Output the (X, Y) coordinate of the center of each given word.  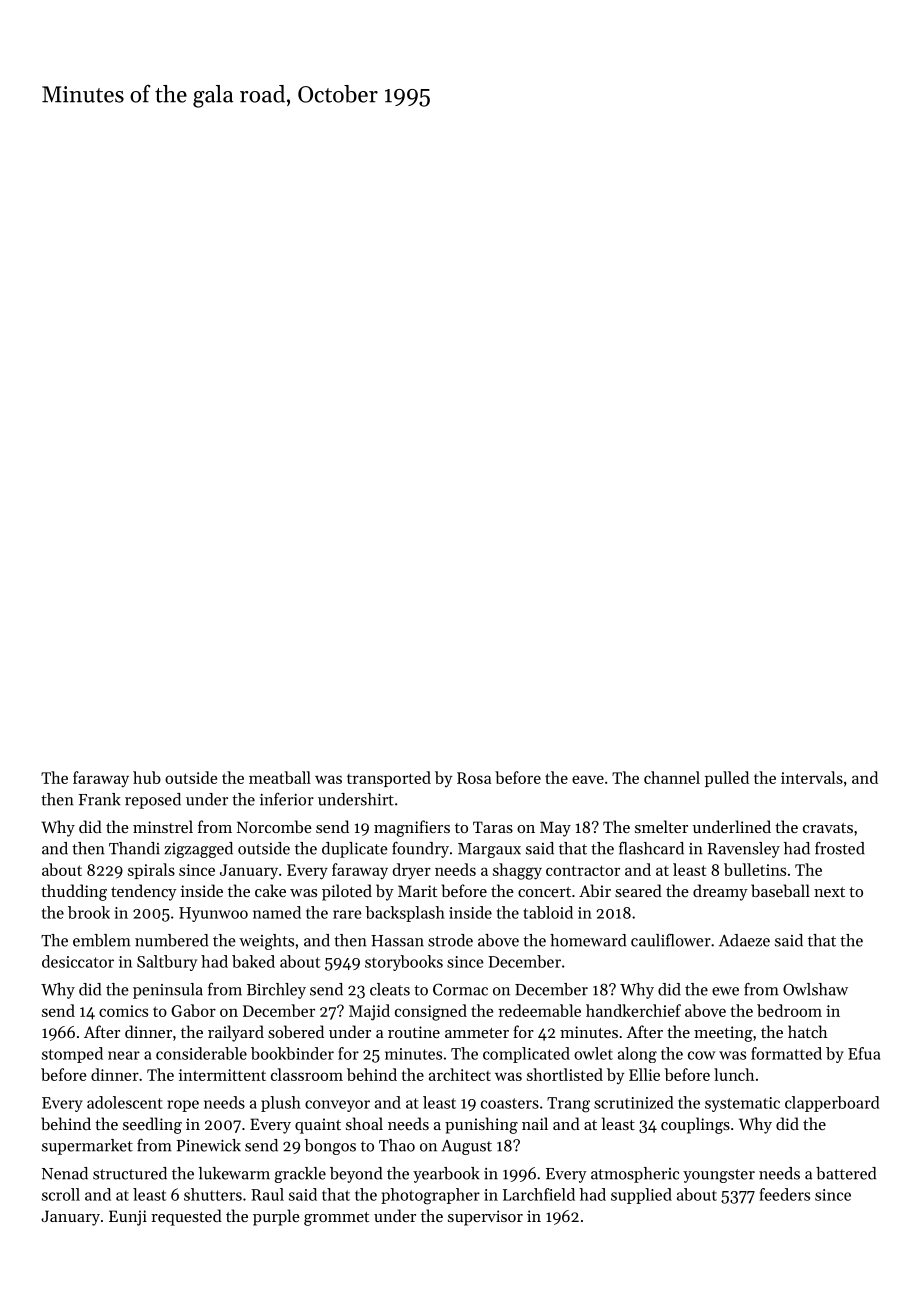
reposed (153, 801)
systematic (742, 1104)
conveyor (337, 1106)
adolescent (125, 1102)
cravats (828, 828)
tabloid (548, 912)
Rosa (474, 778)
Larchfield (539, 1194)
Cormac (460, 989)
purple (276, 1217)
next (829, 892)
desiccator (78, 961)
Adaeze (744, 940)
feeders (785, 1194)
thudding (74, 892)
